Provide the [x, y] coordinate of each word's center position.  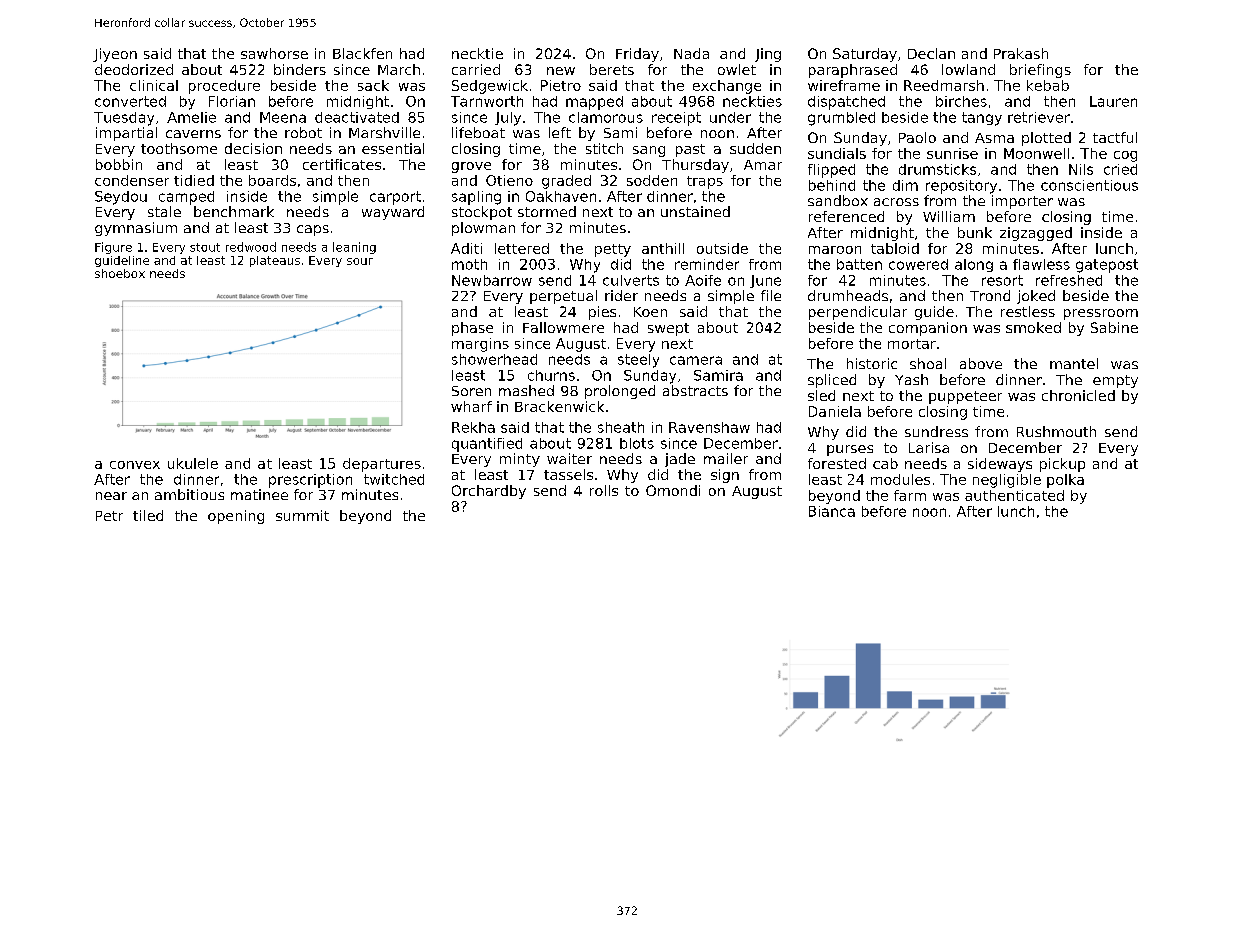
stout [205, 247]
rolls [604, 490]
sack [373, 85]
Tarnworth [487, 101]
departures [382, 465]
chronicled [1078, 395]
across [896, 202]
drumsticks [937, 169]
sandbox [838, 200]
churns [551, 375]
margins [480, 345]
